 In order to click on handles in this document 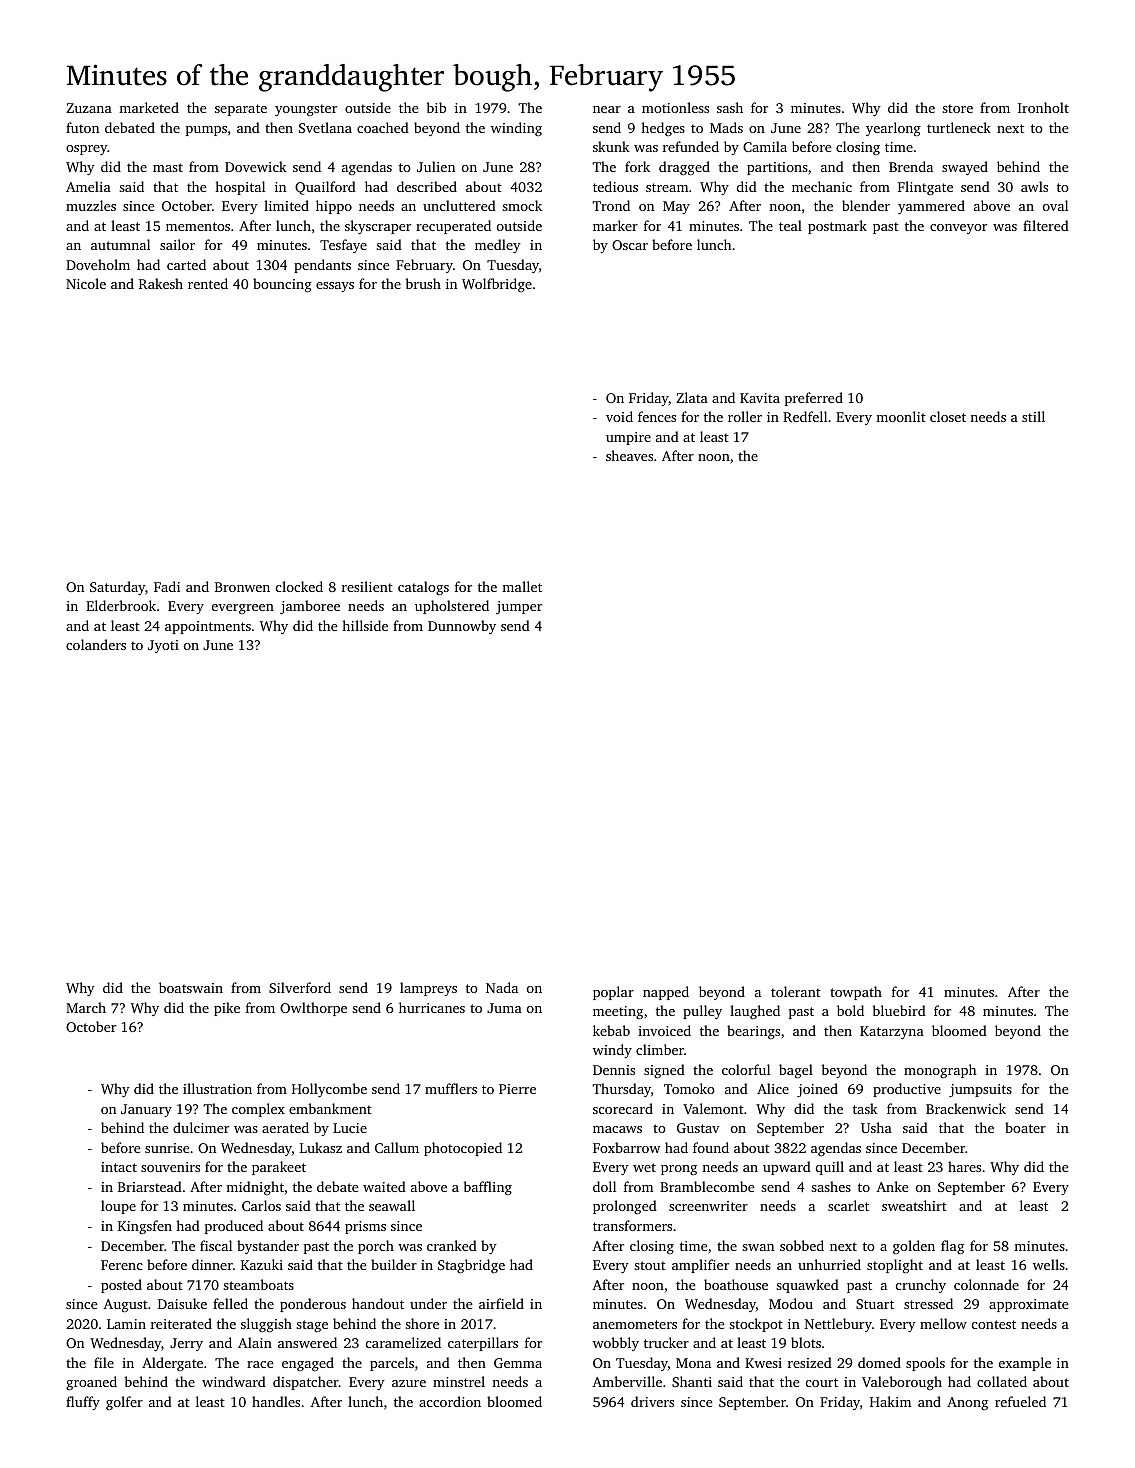, I will do `click(276, 1401)`.
